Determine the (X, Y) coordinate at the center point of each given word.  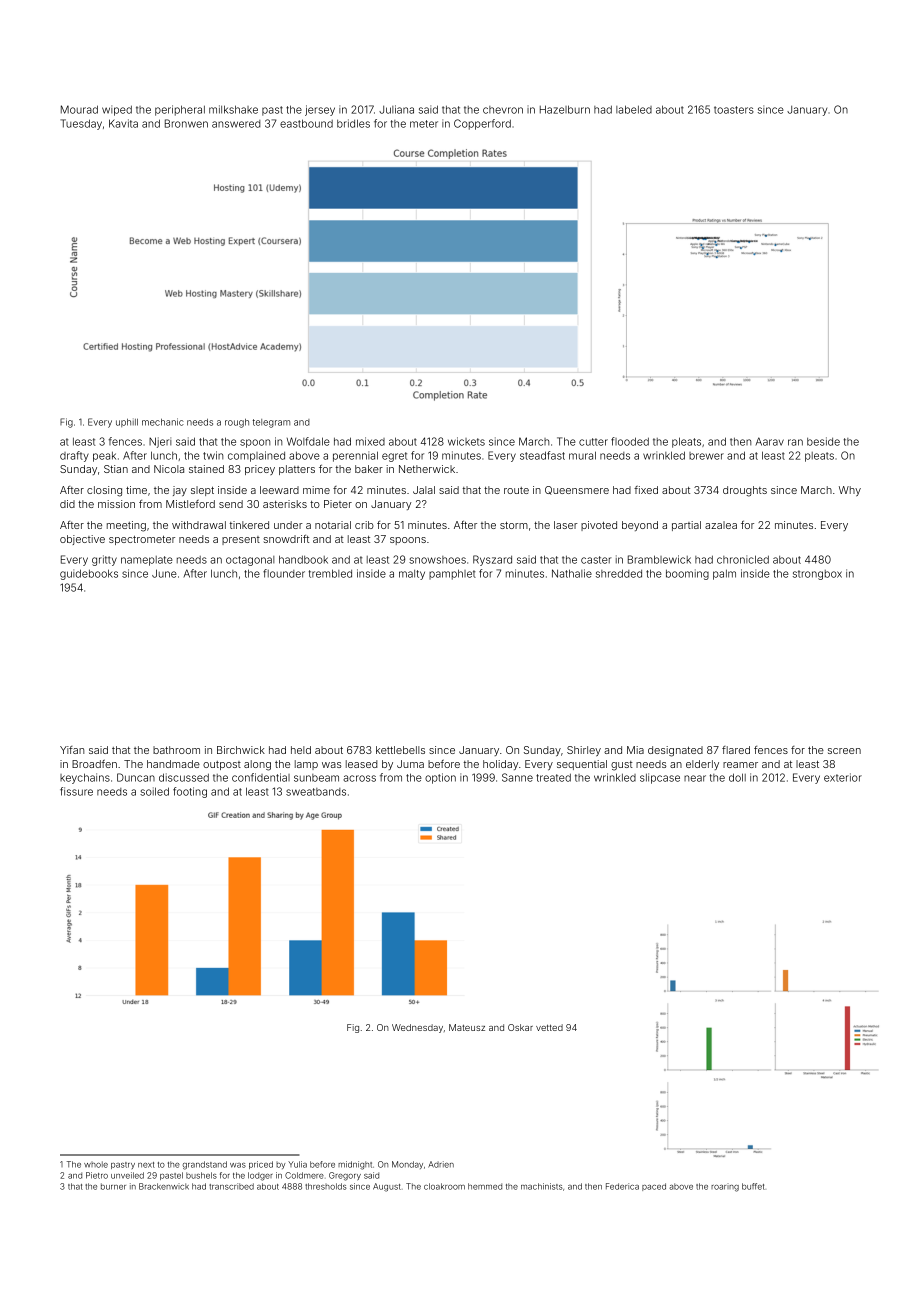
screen (844, 751)
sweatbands (316, 792)
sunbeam (316, 778)
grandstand (205, 1165)
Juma (410, 764)
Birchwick (241, 750)
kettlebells (400, 750)
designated (675, 751)
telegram (271, 423)
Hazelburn (565, 109)
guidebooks (89, 574)
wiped (117, 110)
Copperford (482, 124)
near (695, 778)
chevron (503, 110)
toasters (734, 110)
